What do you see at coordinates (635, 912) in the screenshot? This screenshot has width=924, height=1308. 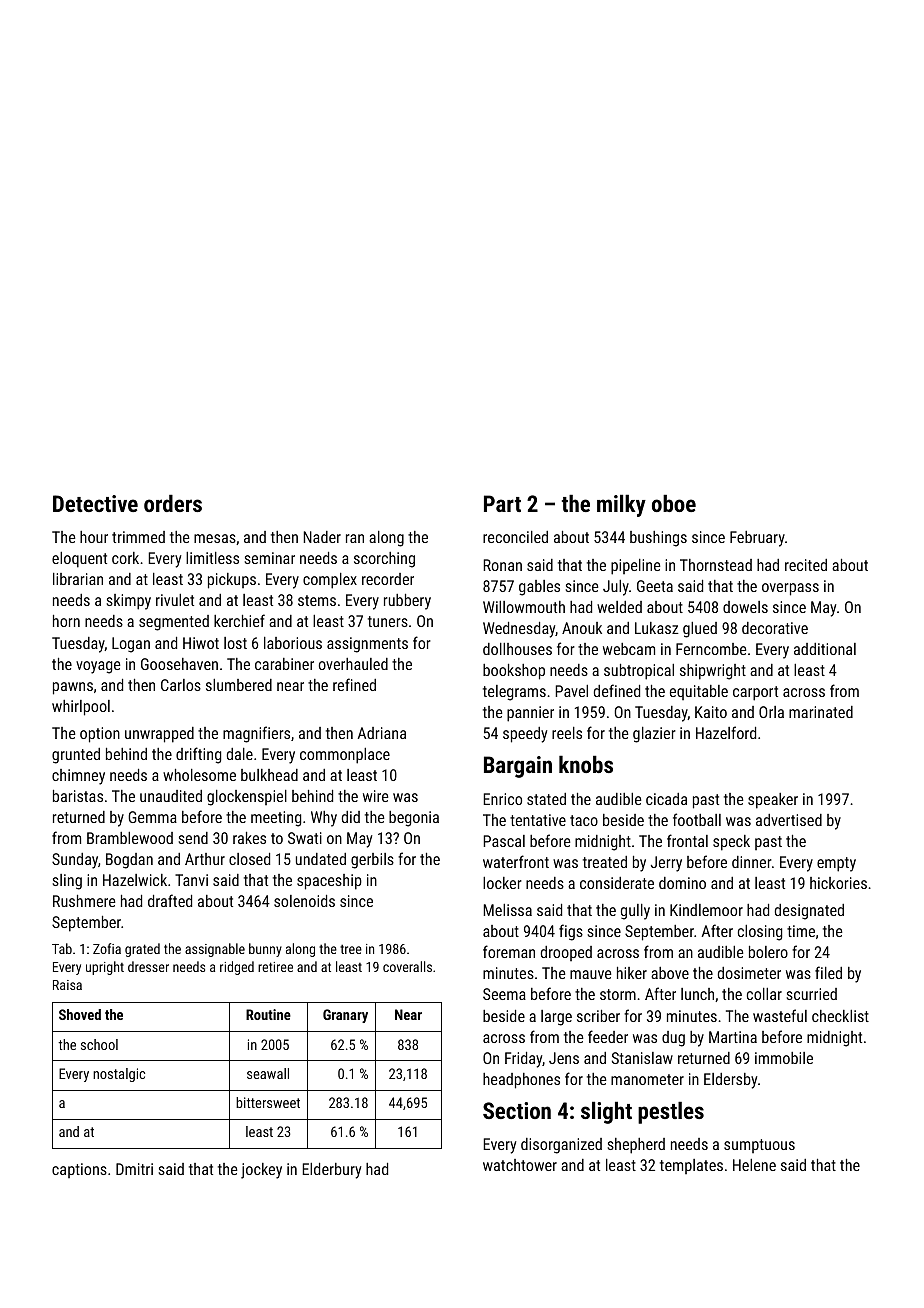 I see `gully` at bounding box center [635, 912].
